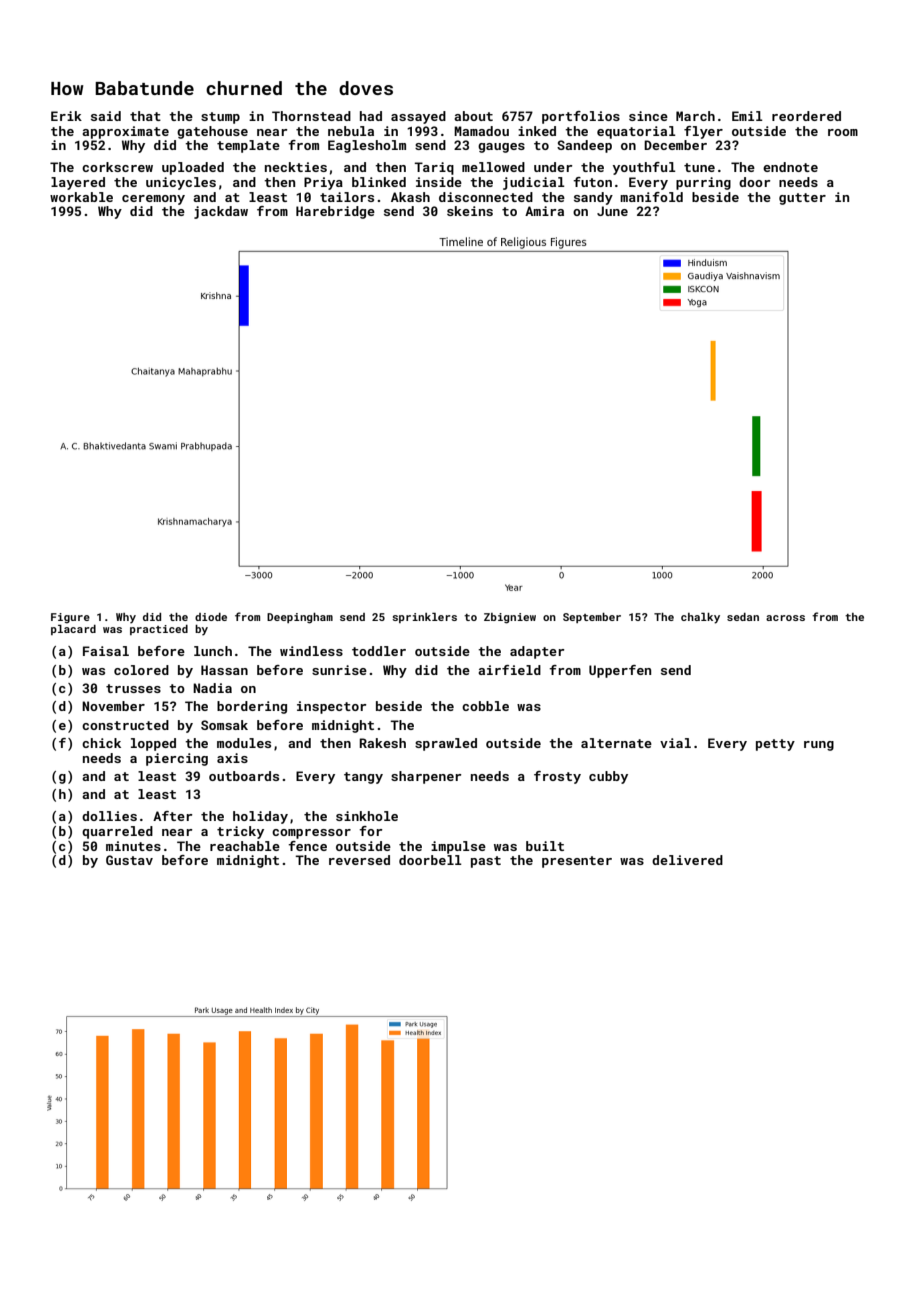 The height and width of the screenshot is (1308, 924). Describe the element at coordinates (743, 617) in the screenshot. I see `sedan` at that location.
